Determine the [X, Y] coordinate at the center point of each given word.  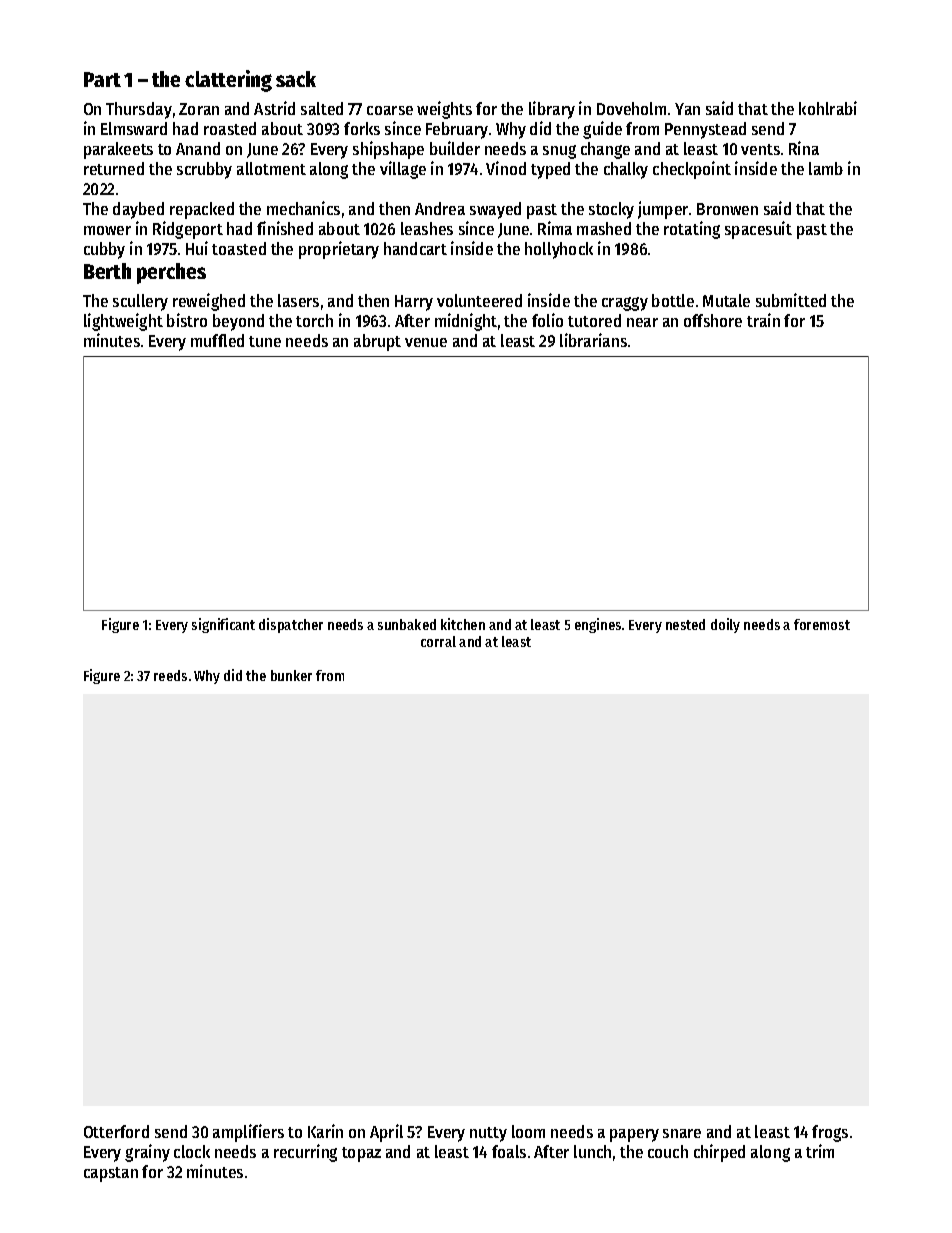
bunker [291, 675]
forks [362, 128]
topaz [361, 1154]
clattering [228, 81]
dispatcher [291, 625]
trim [820, 1151]
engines [598, 625]
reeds [170, 675]
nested [685, 624]
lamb [826, 168]
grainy [147, 1153]
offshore [713, 320]
